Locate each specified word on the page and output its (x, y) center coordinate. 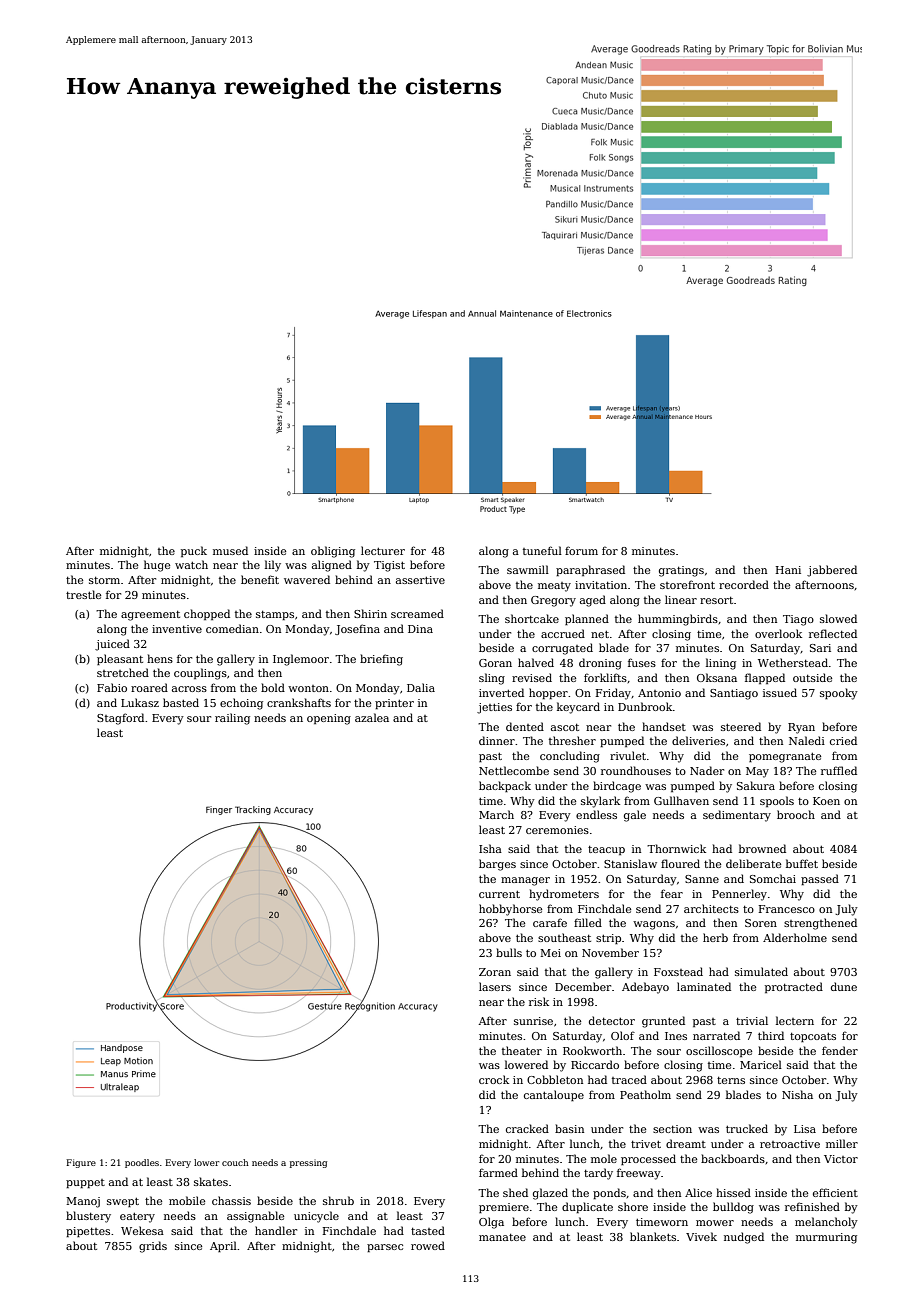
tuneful (542, 550)
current (499, 894)
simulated (761, 971)
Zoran (495, 972)
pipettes (88, 1232)
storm (104, 580)
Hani (788, 570)
